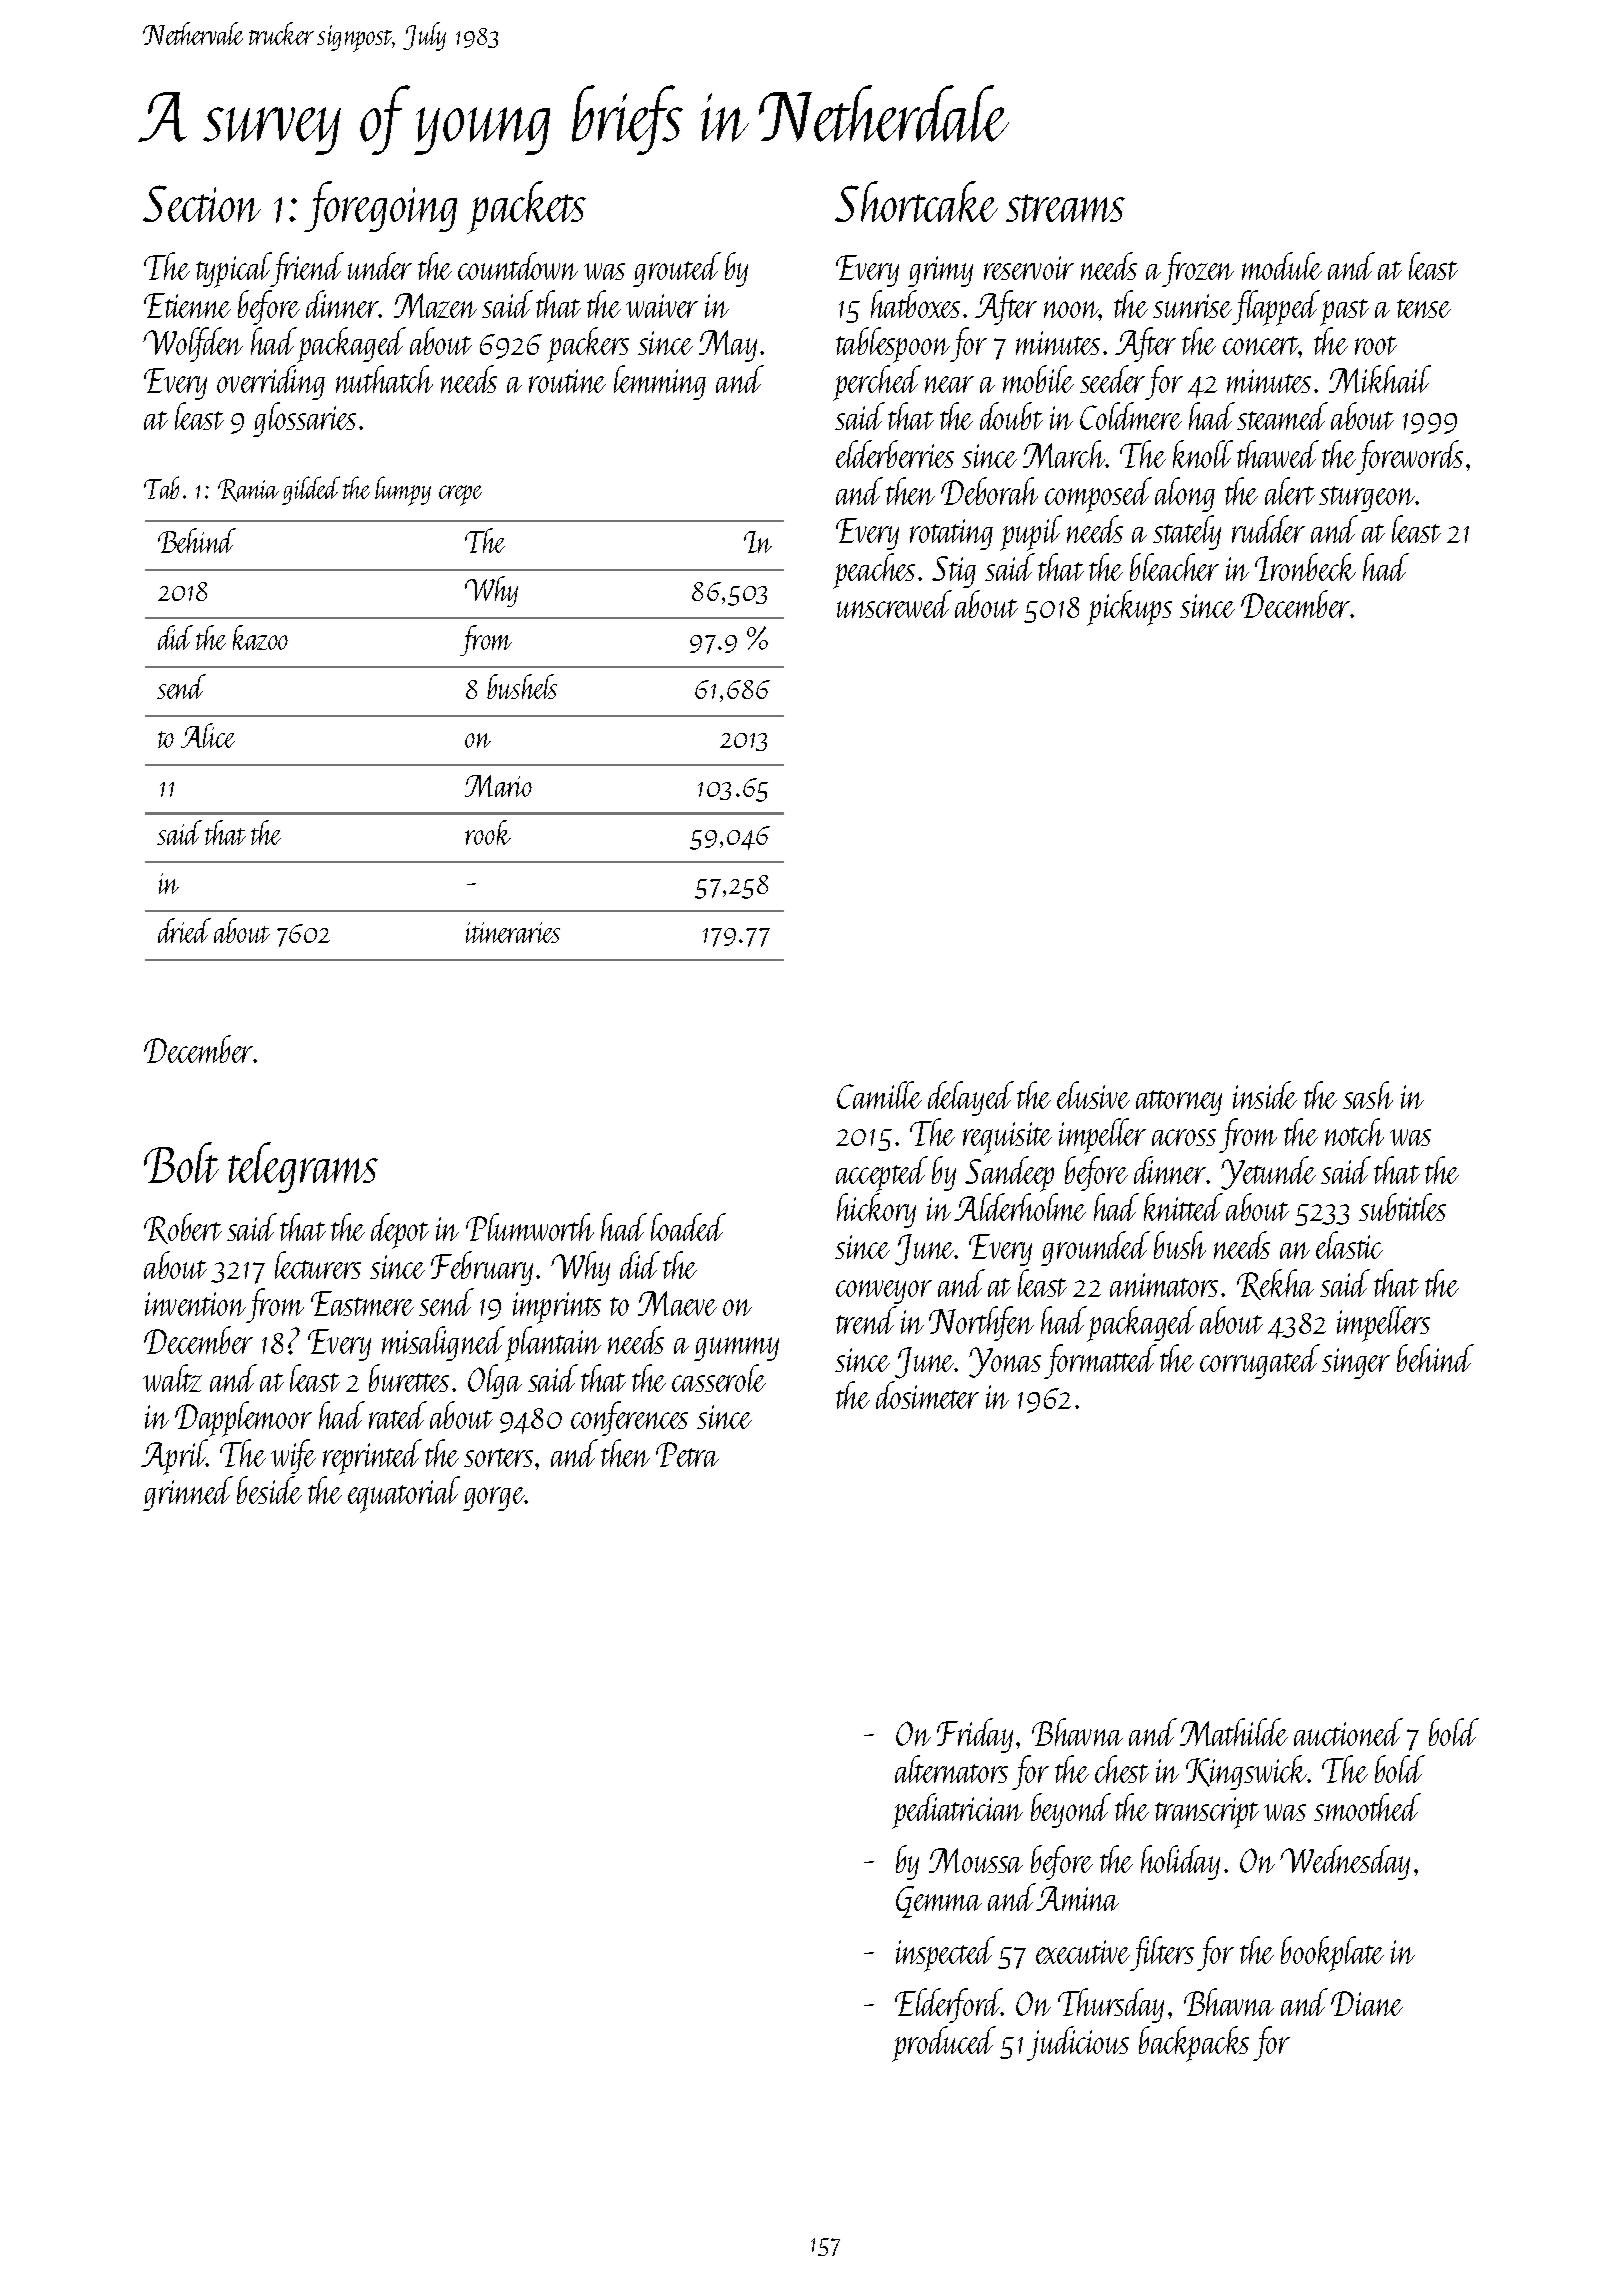 Image resolution: width=1620 pixels, height=2292 pixels. I want to click on dosimeter, so click(927, 1395).
